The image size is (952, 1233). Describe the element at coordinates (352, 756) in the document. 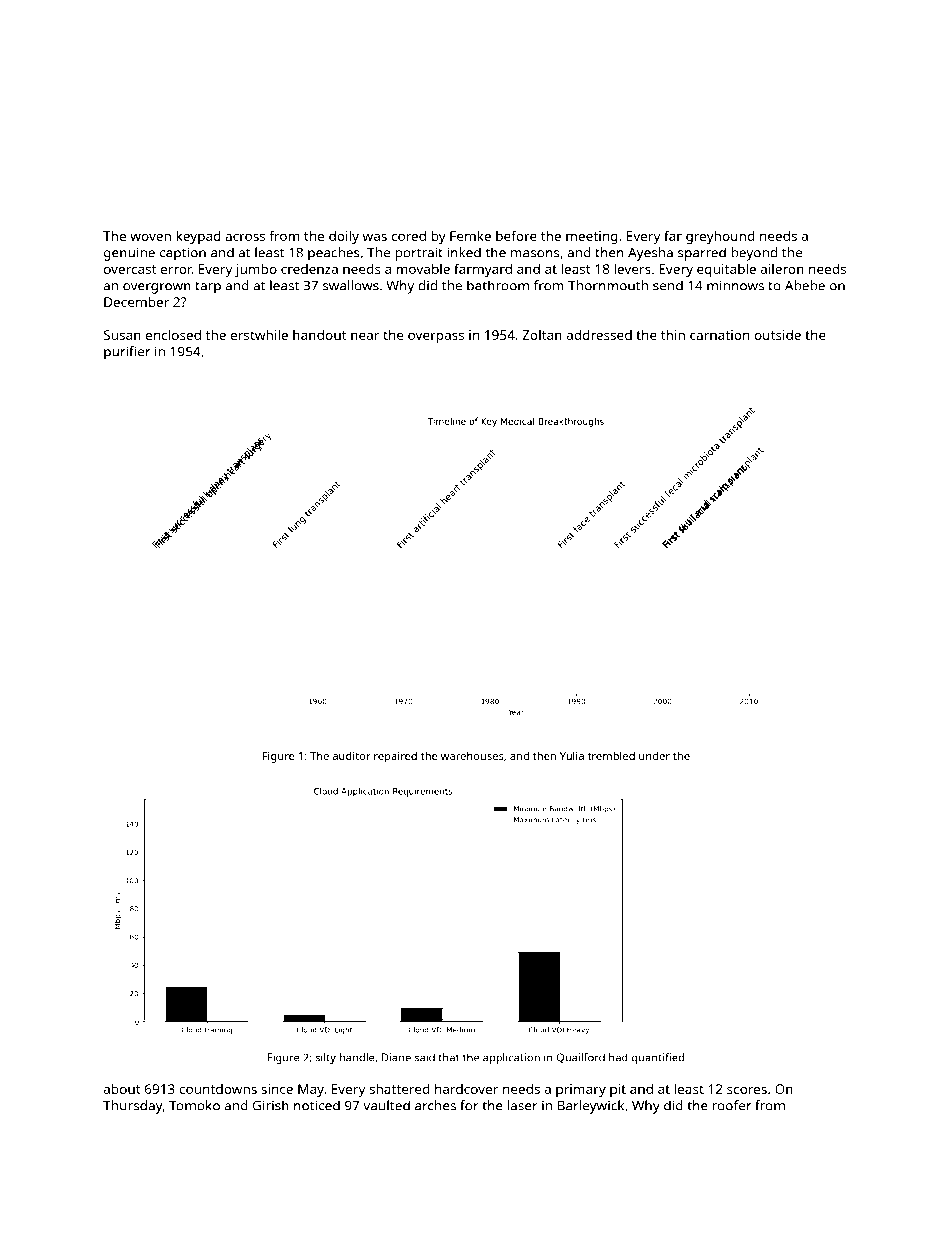

I see `auditor` at that location.
